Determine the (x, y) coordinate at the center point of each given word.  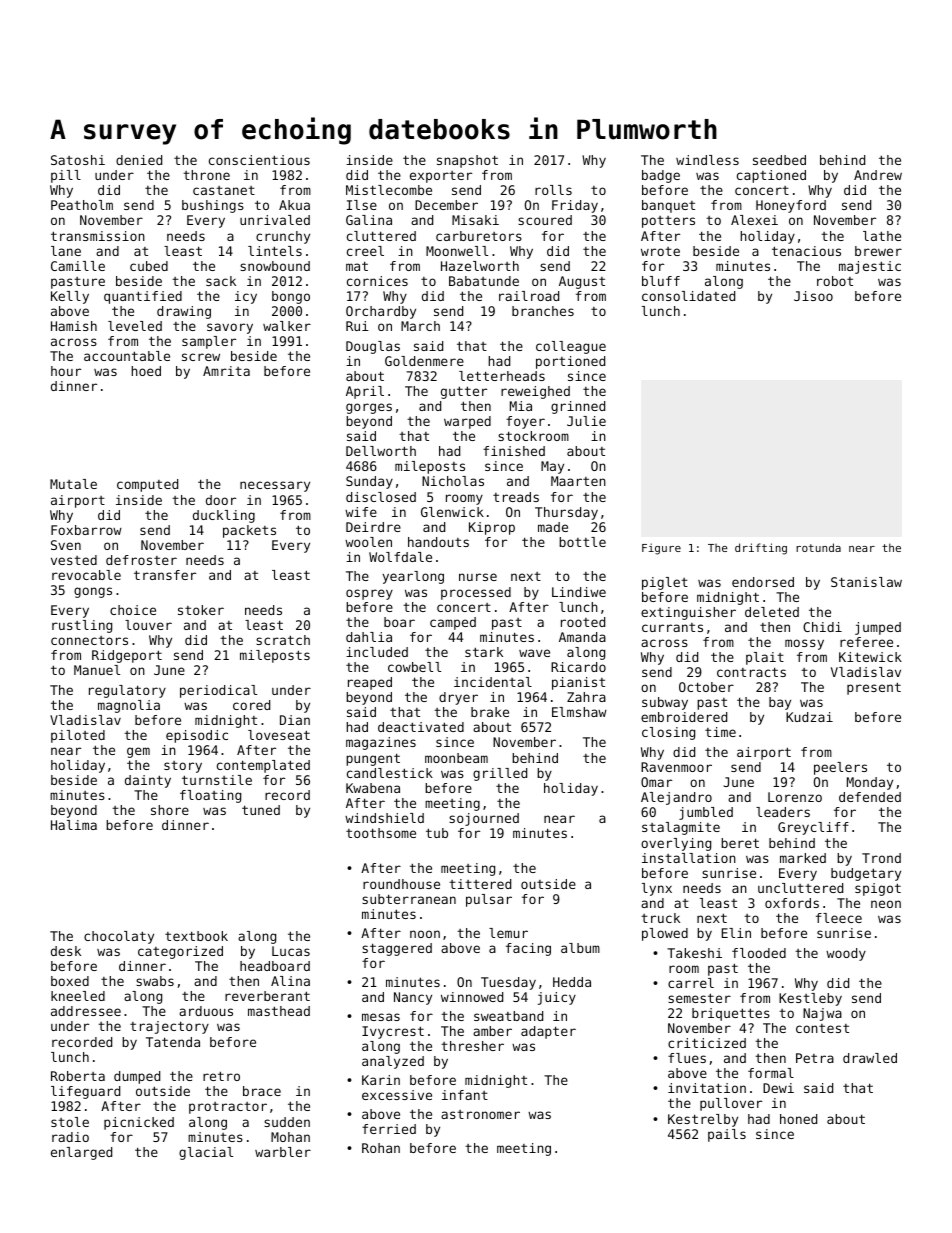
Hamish (74, 326)
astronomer (480, 1114)
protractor (228, 1108)
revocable (86, 575)
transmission (98, 236)
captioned (771, 176)
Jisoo (813, 296)
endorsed (763, 582)
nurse (478, 577)
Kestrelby (703, 1120)
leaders (783, 812)
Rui (357, 326)
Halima (74, 825)
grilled (500, 774)
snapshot (467, 161)
